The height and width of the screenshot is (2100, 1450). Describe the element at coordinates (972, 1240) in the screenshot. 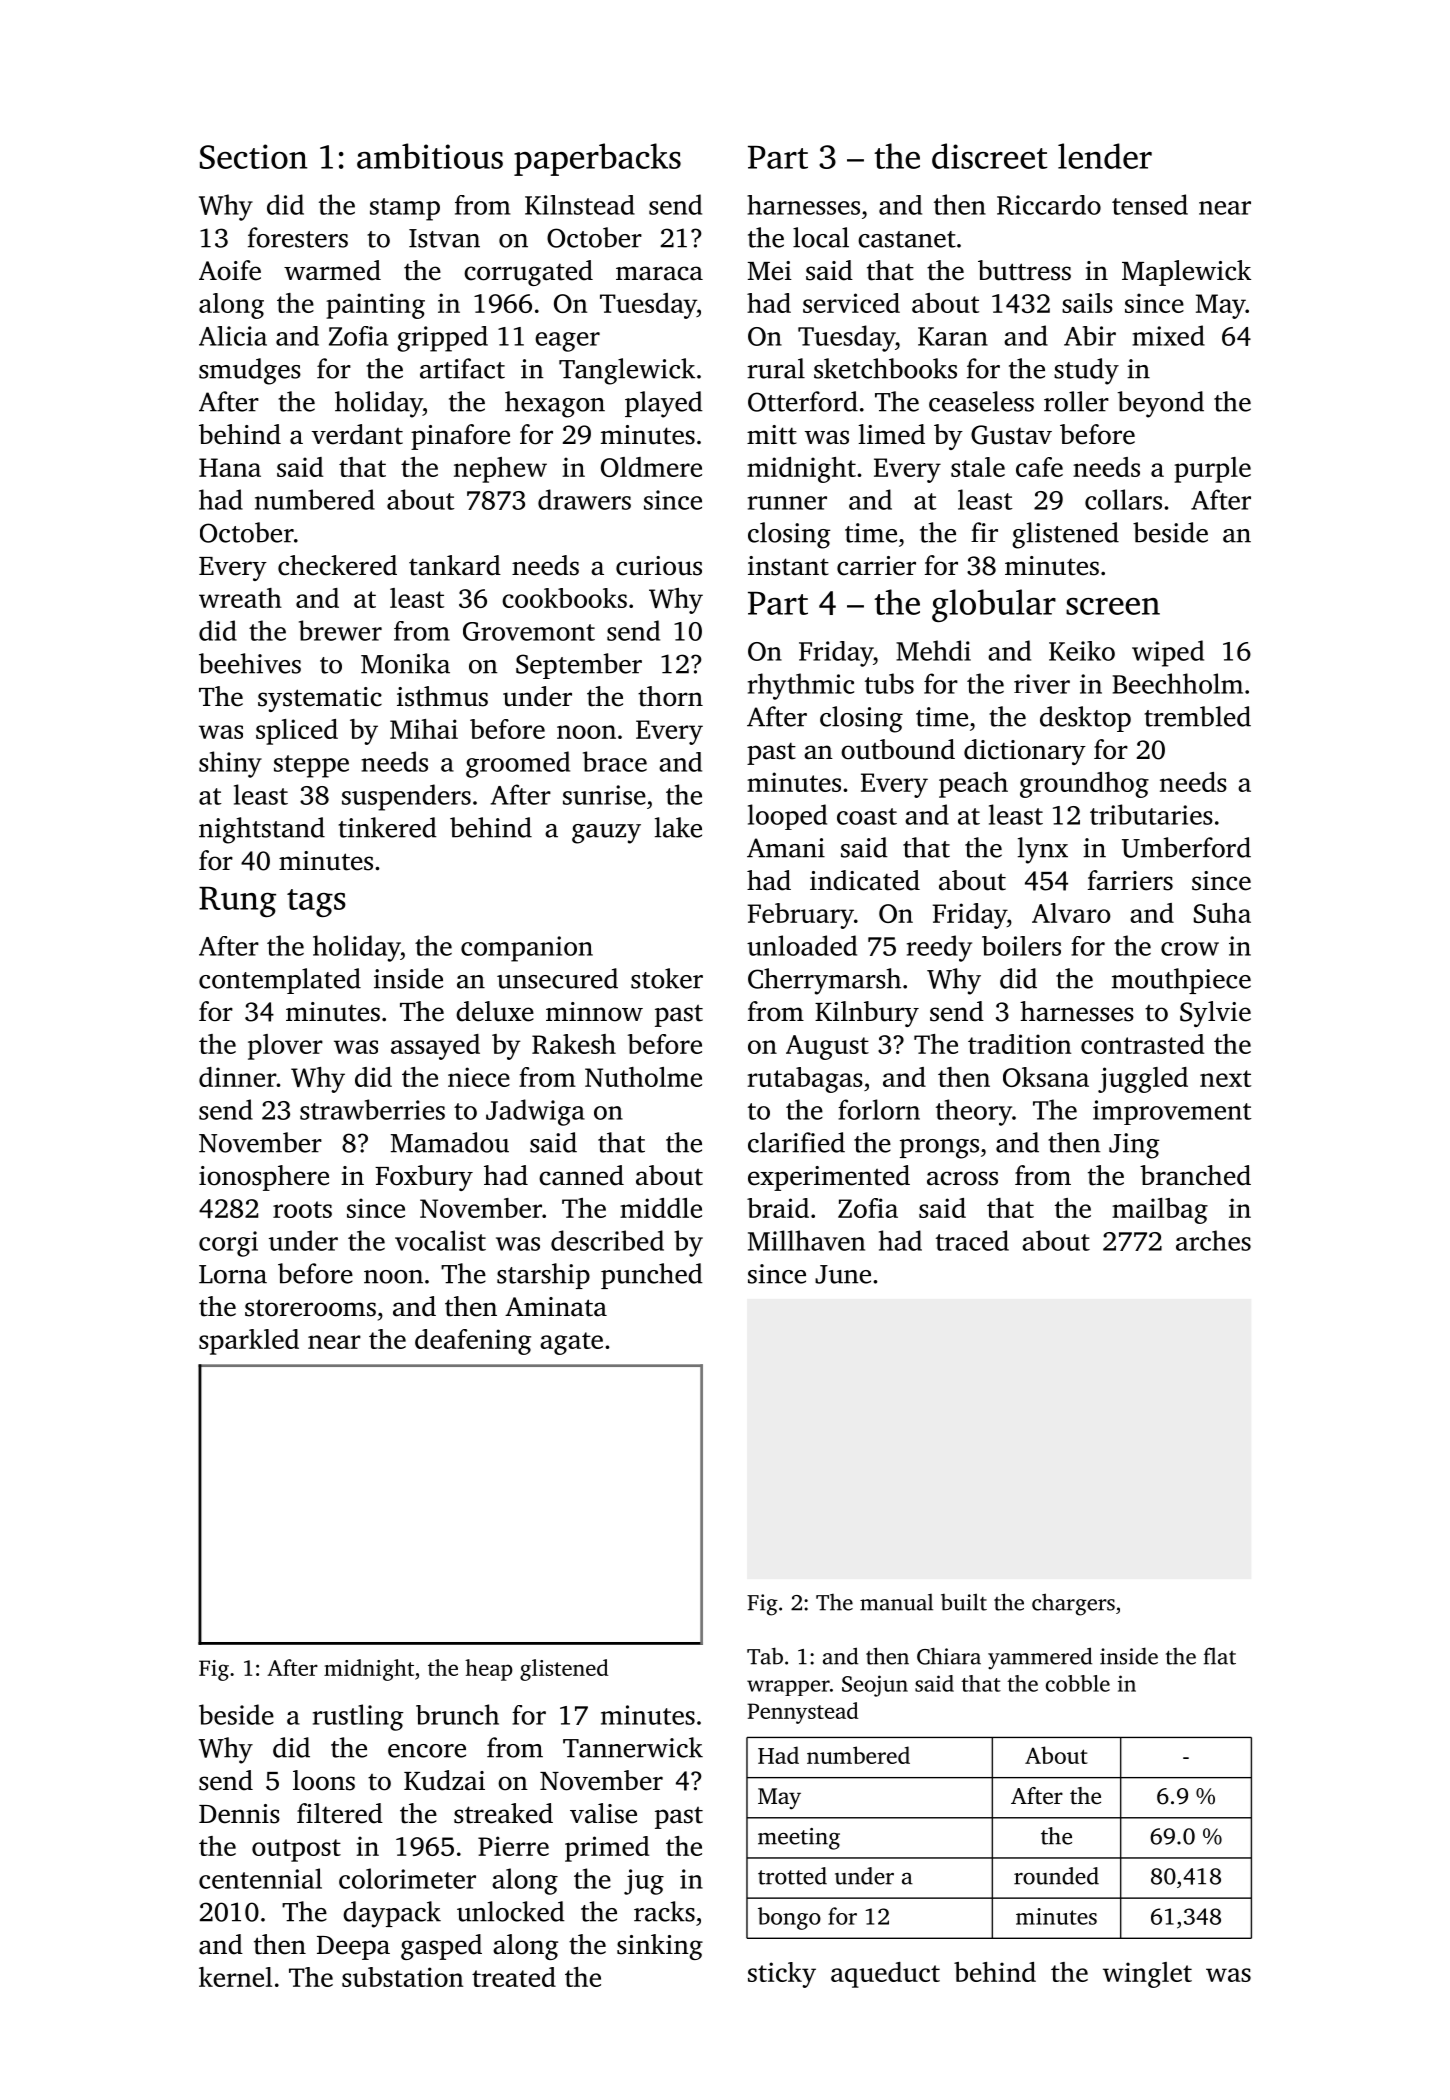

I see `traced` at that location.
